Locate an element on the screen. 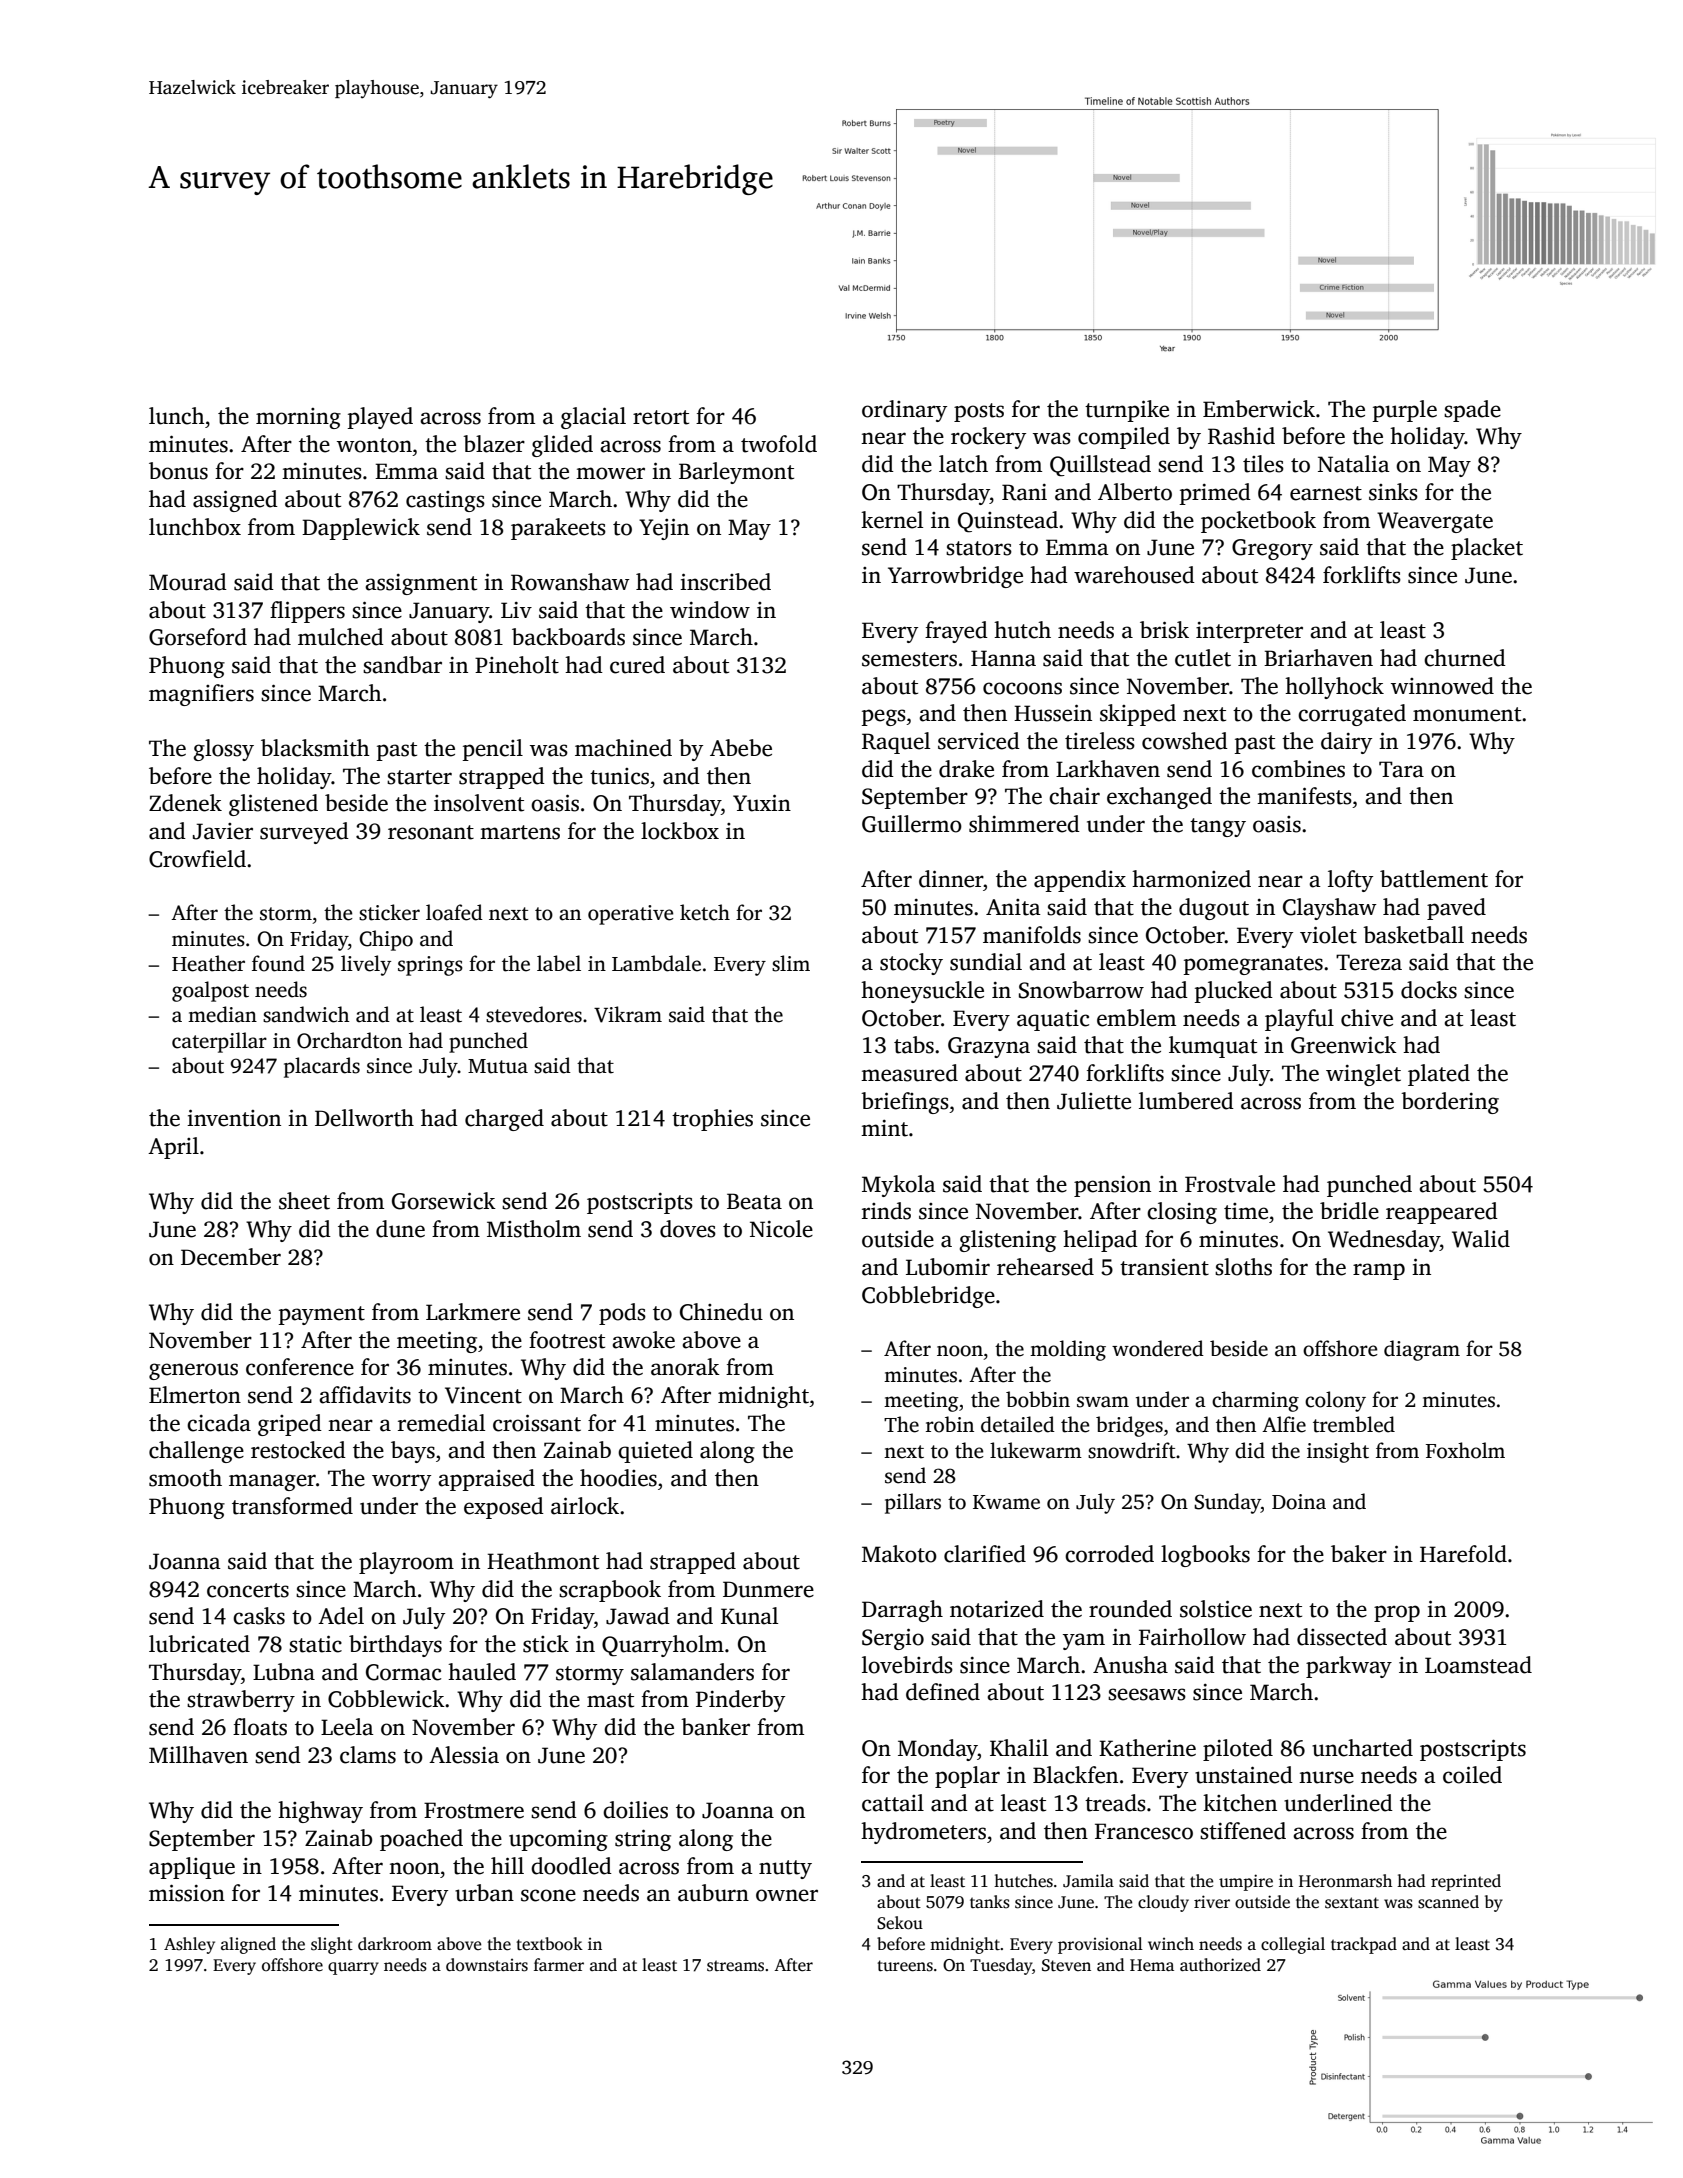 This screenshot has width=1683, height=2178. Heathmont is located at coordinates (543, 1561).
